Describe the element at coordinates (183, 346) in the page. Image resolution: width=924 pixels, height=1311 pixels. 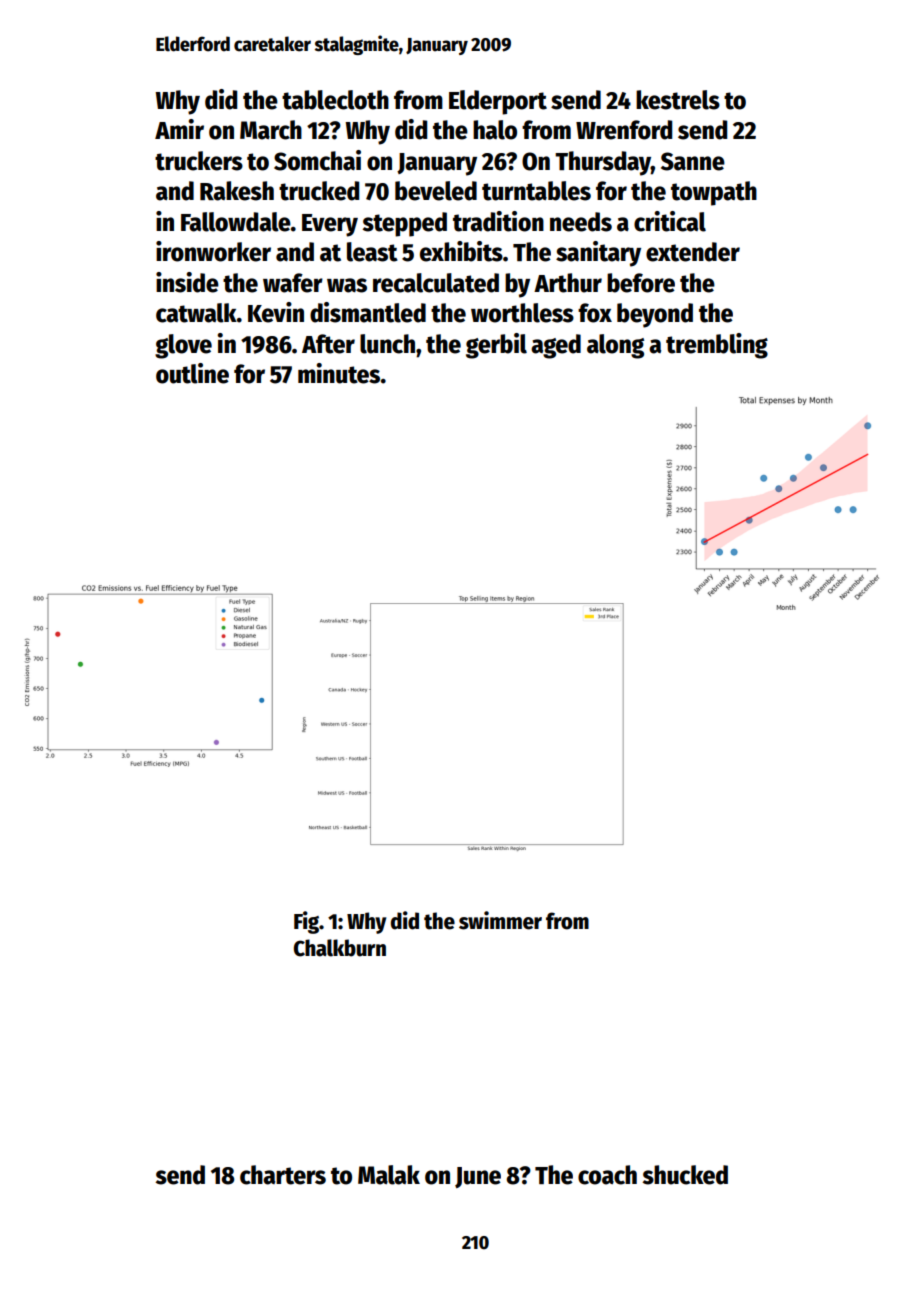
I see `glove` at that location.
